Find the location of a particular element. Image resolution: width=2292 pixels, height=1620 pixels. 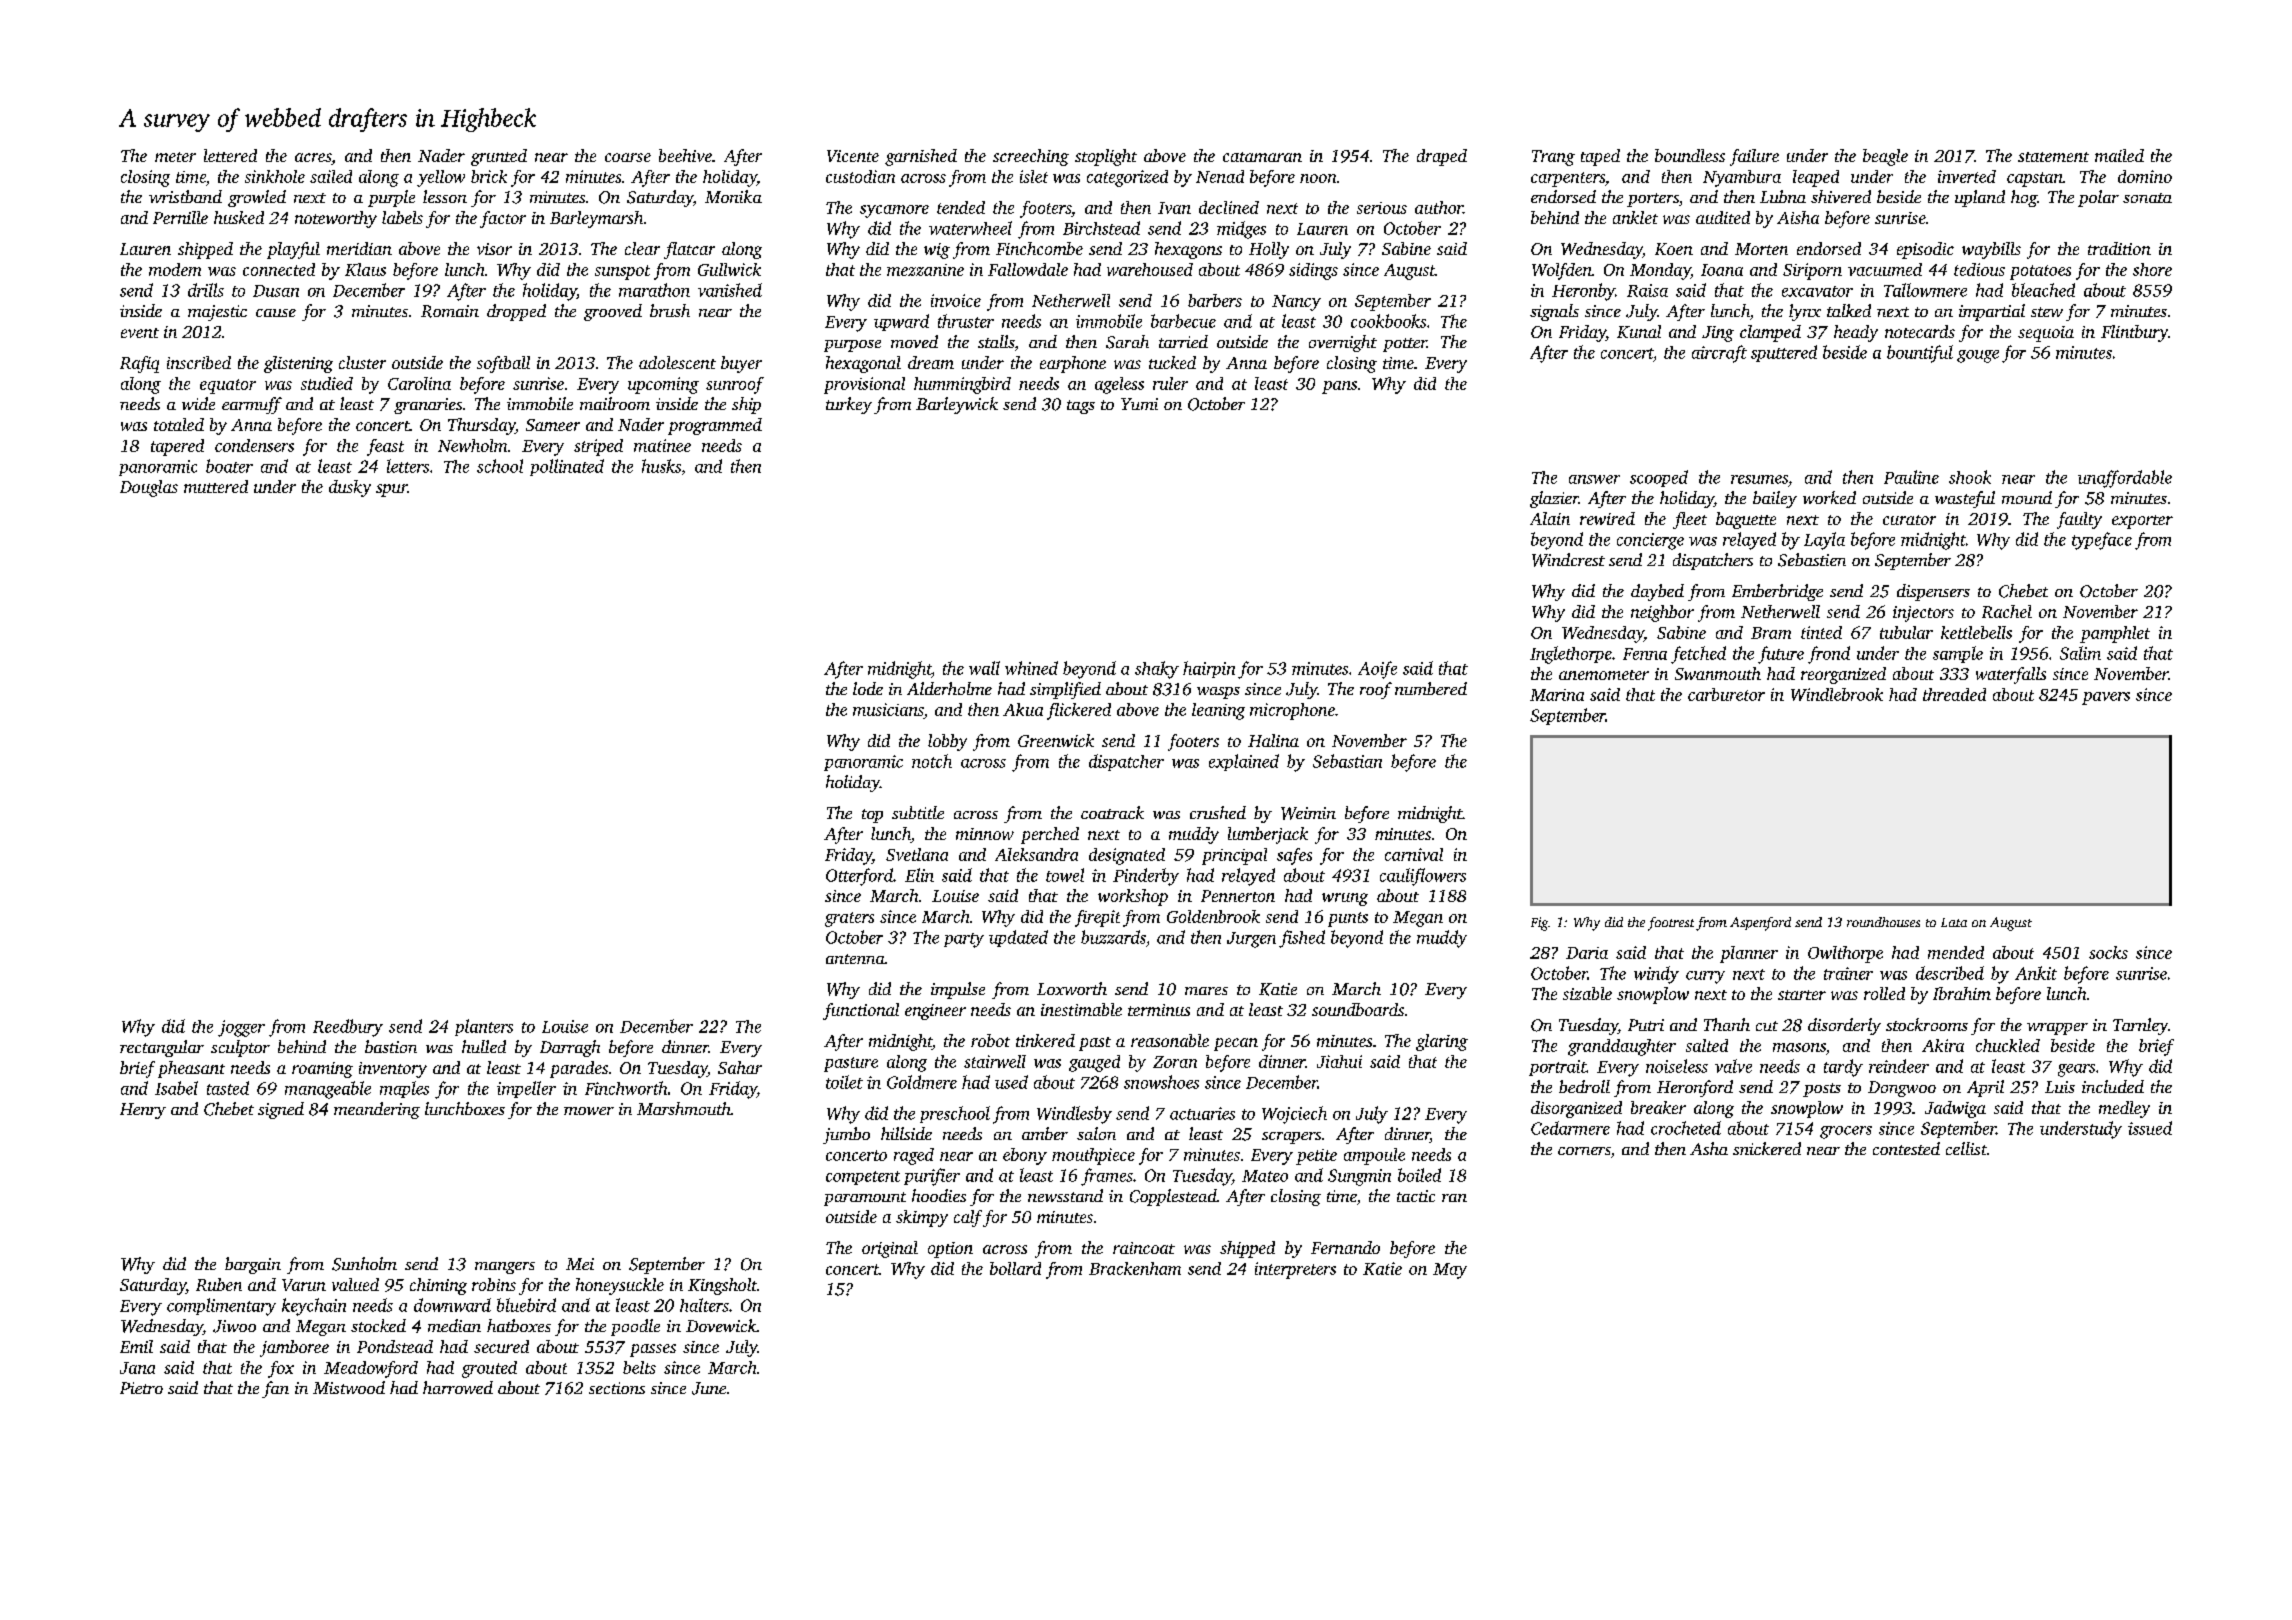

grunted is located at coordinates (499, 157).
